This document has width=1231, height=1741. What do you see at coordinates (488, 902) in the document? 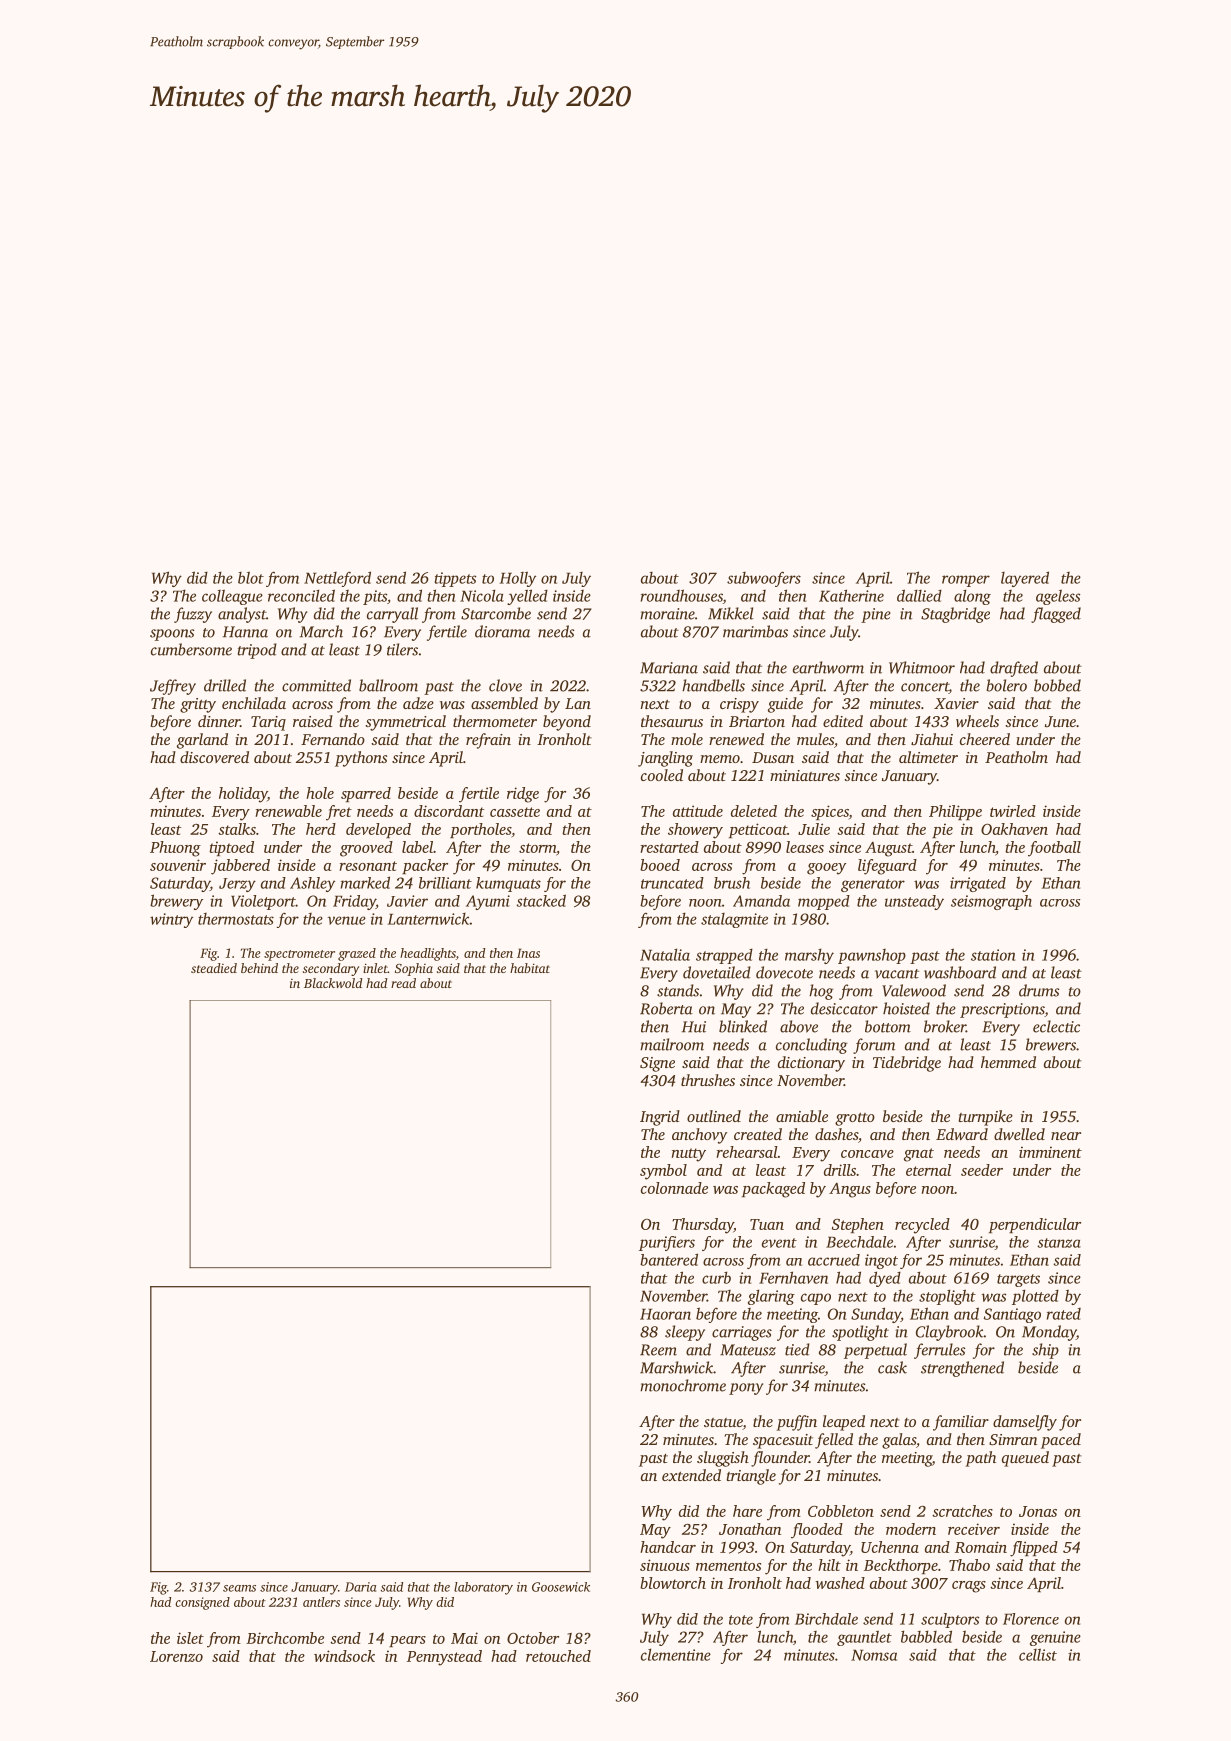
I see `Ayumi` at bounding box center [488, 902].
